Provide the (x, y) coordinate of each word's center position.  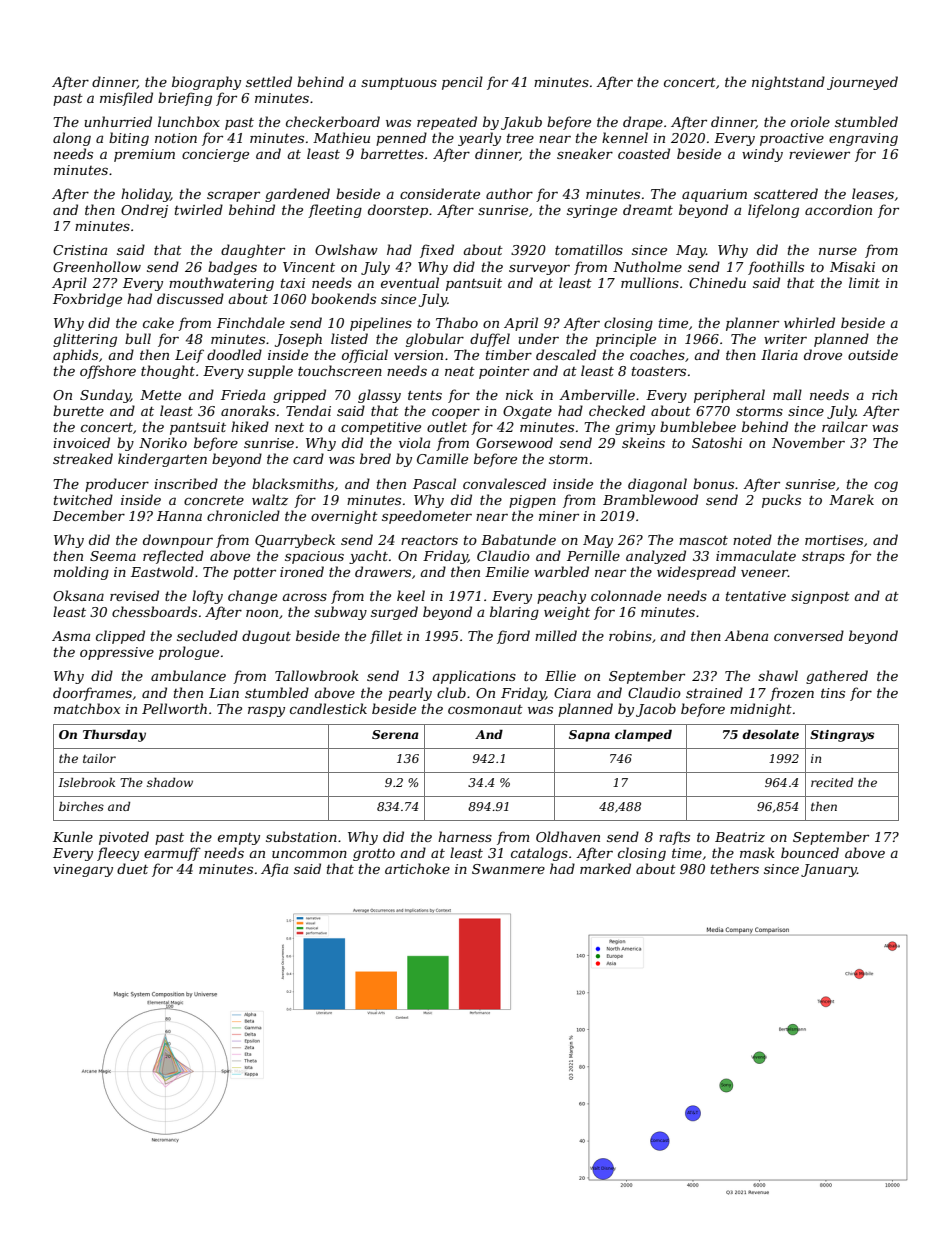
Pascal (434, 483)
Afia (274, 870)
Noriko (163, 442)
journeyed (862, 83)
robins (630, 635)
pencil (462, 83)
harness (465, 836)
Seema (113, 556)
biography (206, 83)
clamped (643, 735)
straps (823, 558)
